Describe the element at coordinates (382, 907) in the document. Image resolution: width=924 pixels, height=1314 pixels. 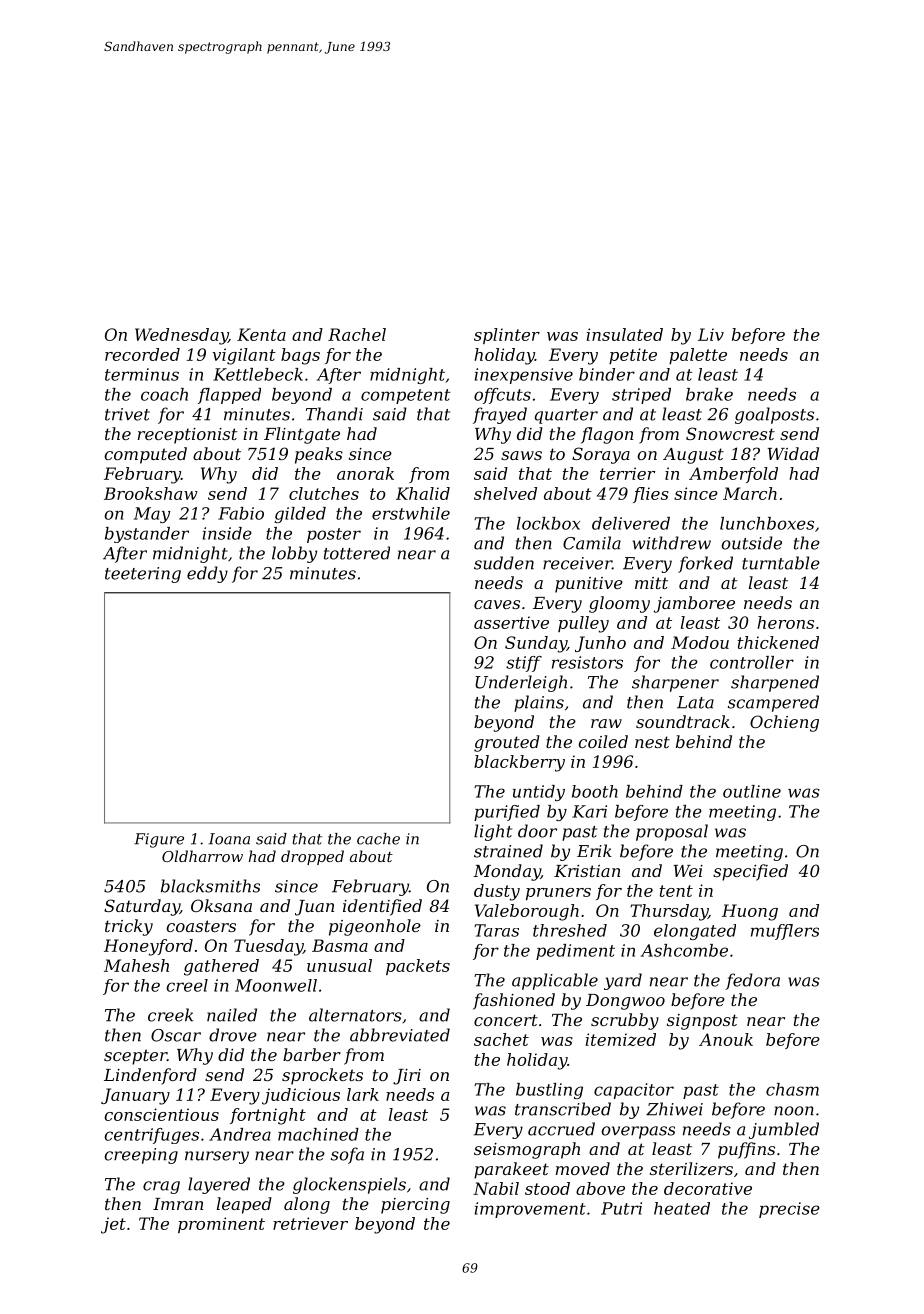
I see `identified` at that location.
